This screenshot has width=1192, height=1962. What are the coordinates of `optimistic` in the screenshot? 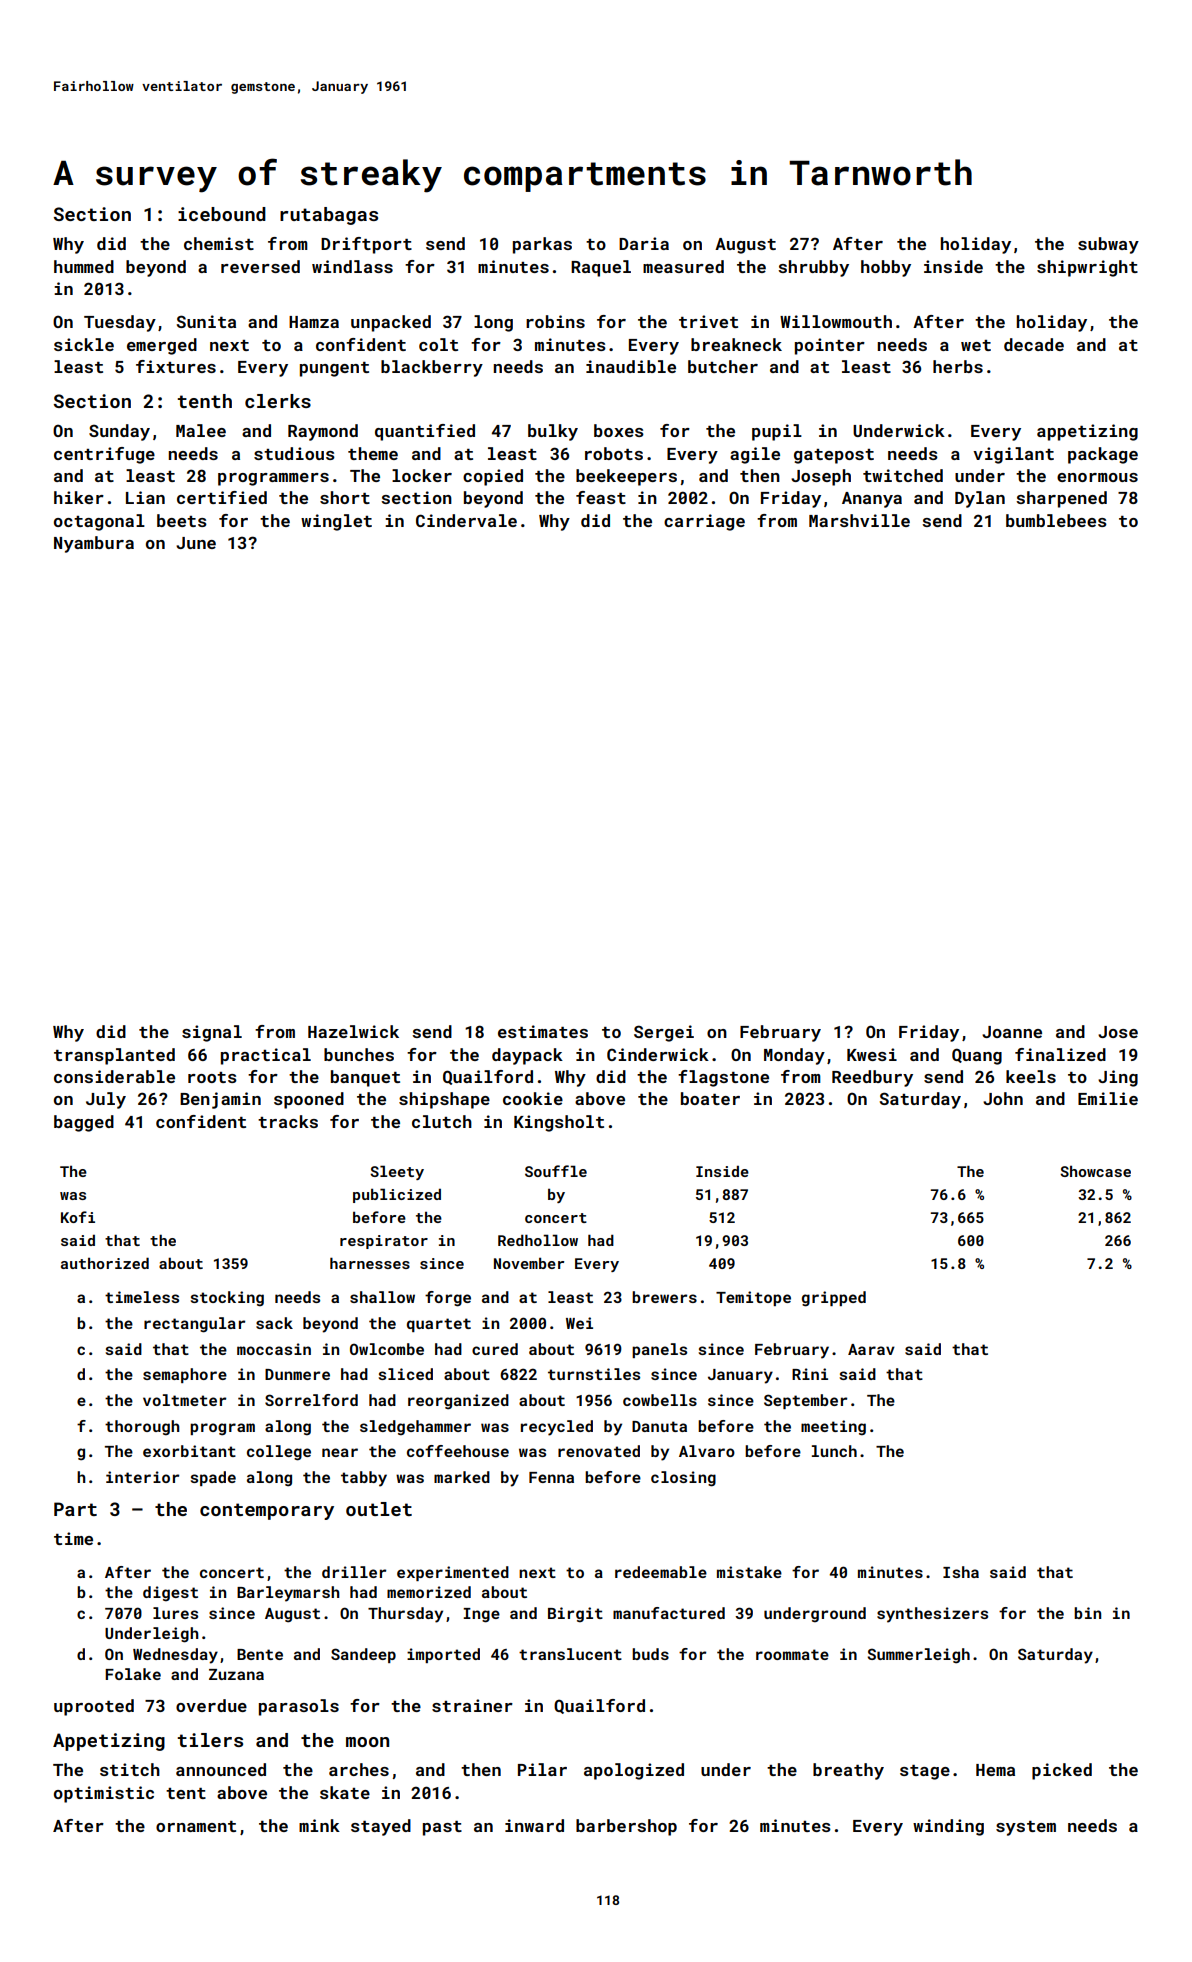 It's located at (104, 1794).
